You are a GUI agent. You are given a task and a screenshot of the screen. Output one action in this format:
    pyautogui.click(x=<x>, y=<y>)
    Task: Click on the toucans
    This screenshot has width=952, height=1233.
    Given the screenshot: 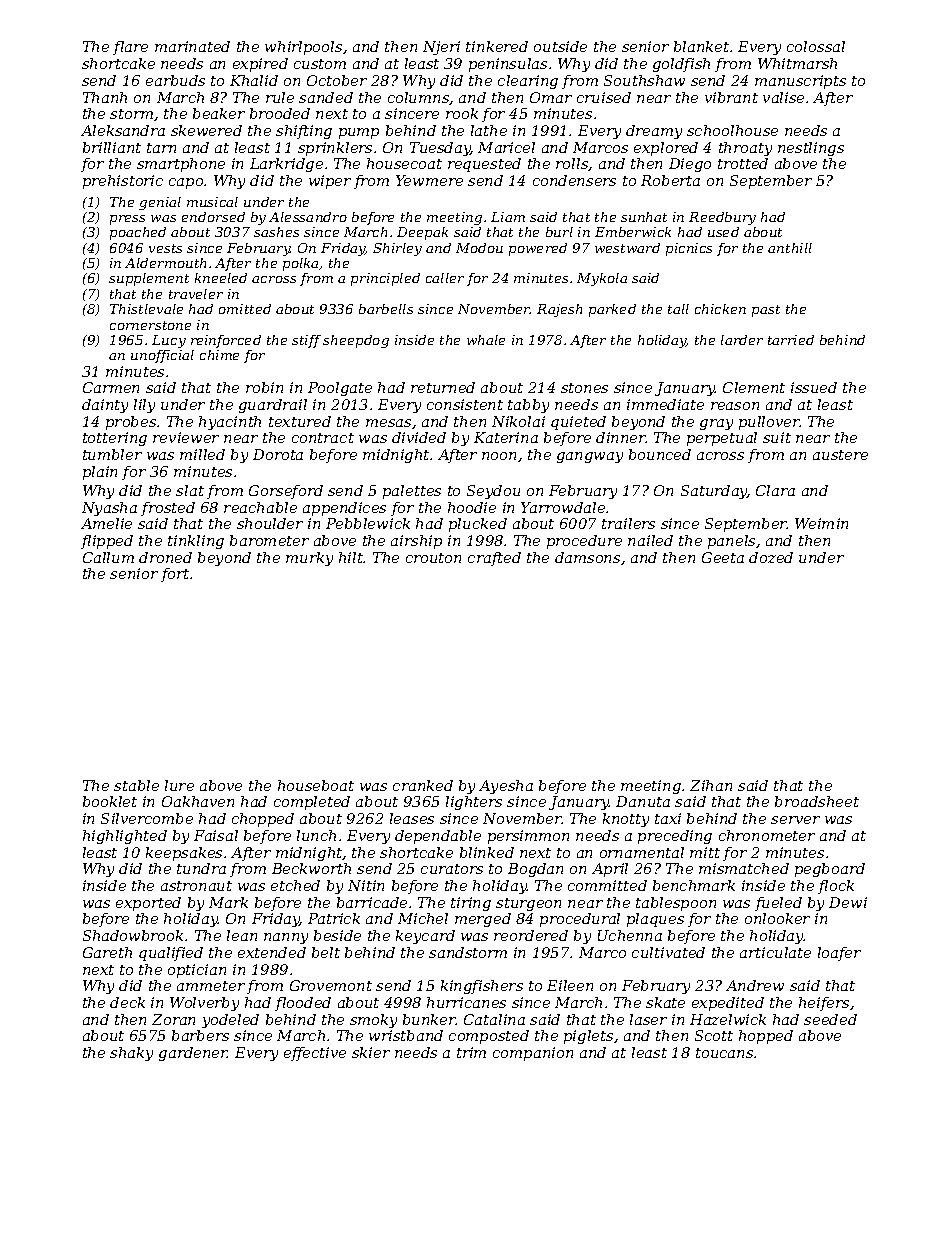 What is the action you would take?
    pyautogui.click(x=724, y=1053)
